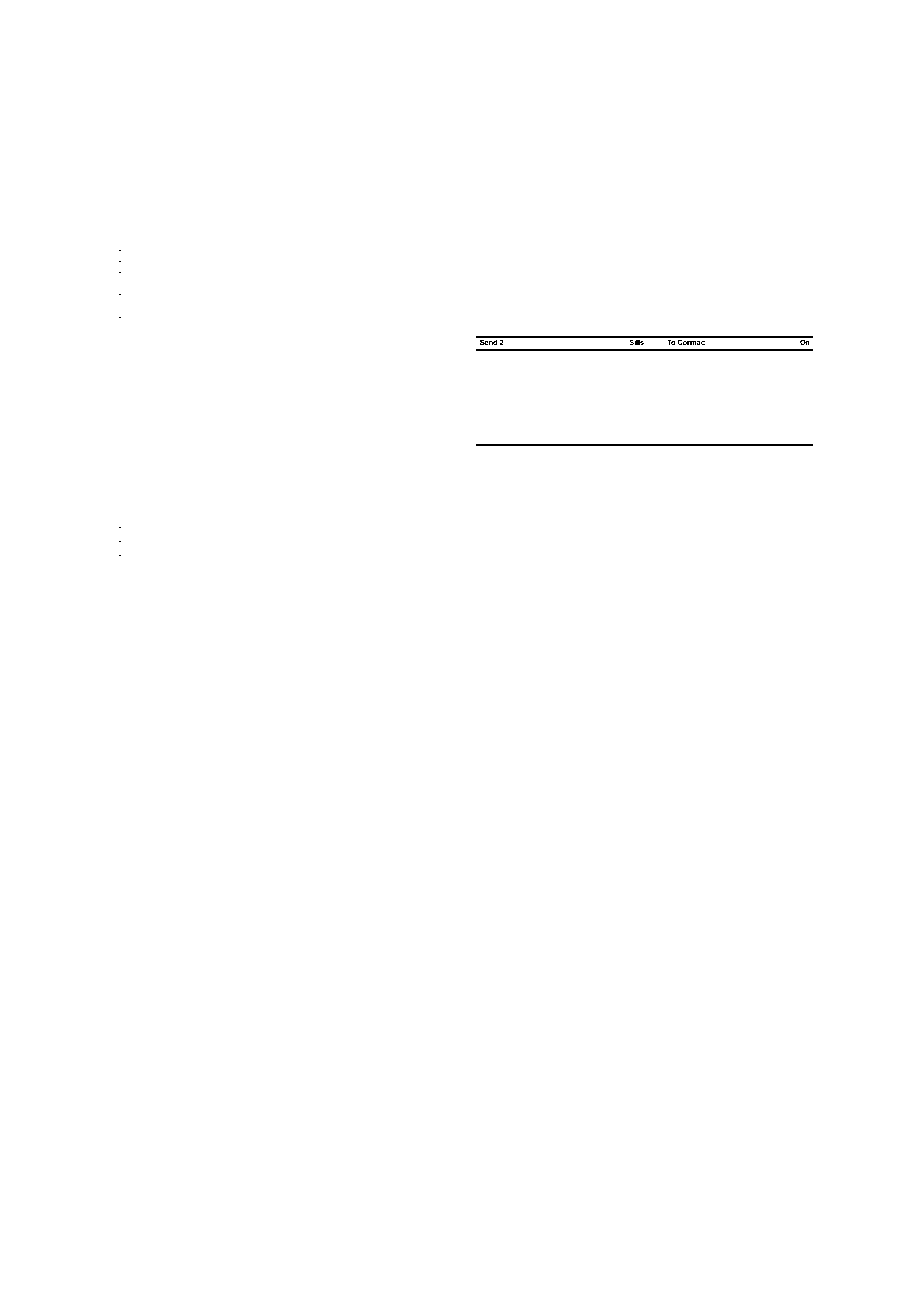  What do you see at coordinates (287, 339) in the screenshot?
I see `painting` at bounding box center [287, 339].
